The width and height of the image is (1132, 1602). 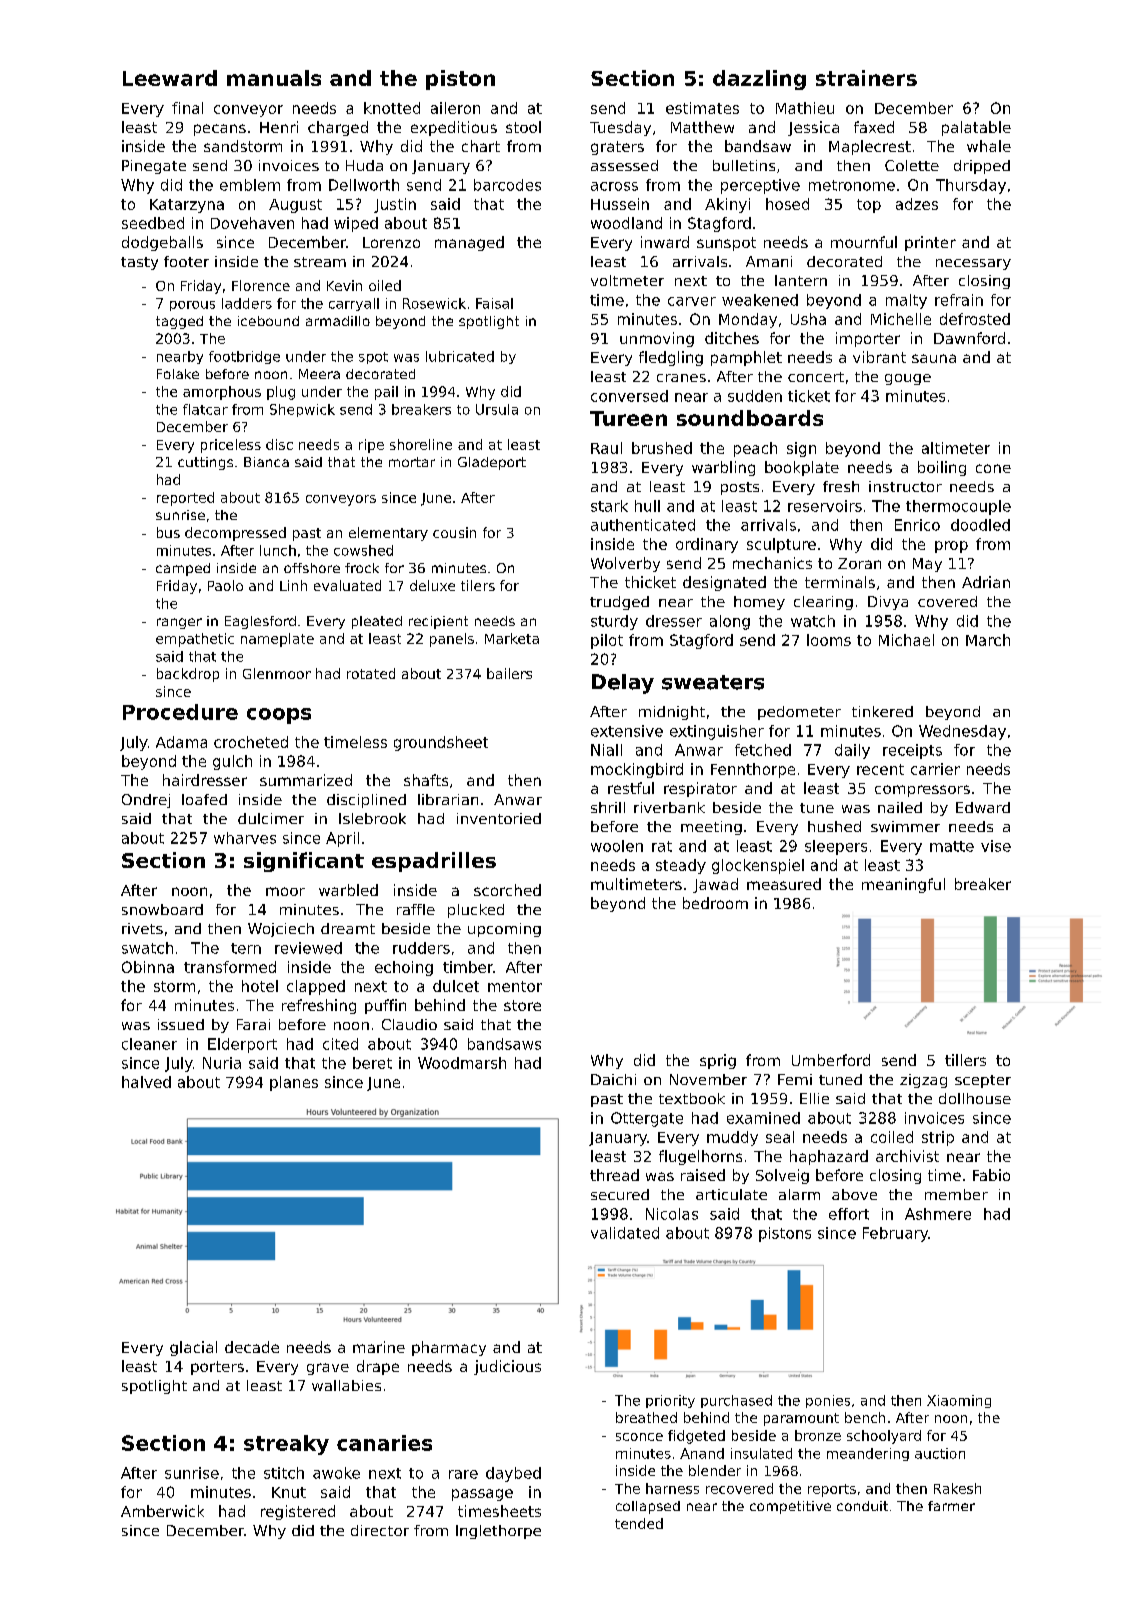 I want to click on strainers, so click(x=866, y=78).
